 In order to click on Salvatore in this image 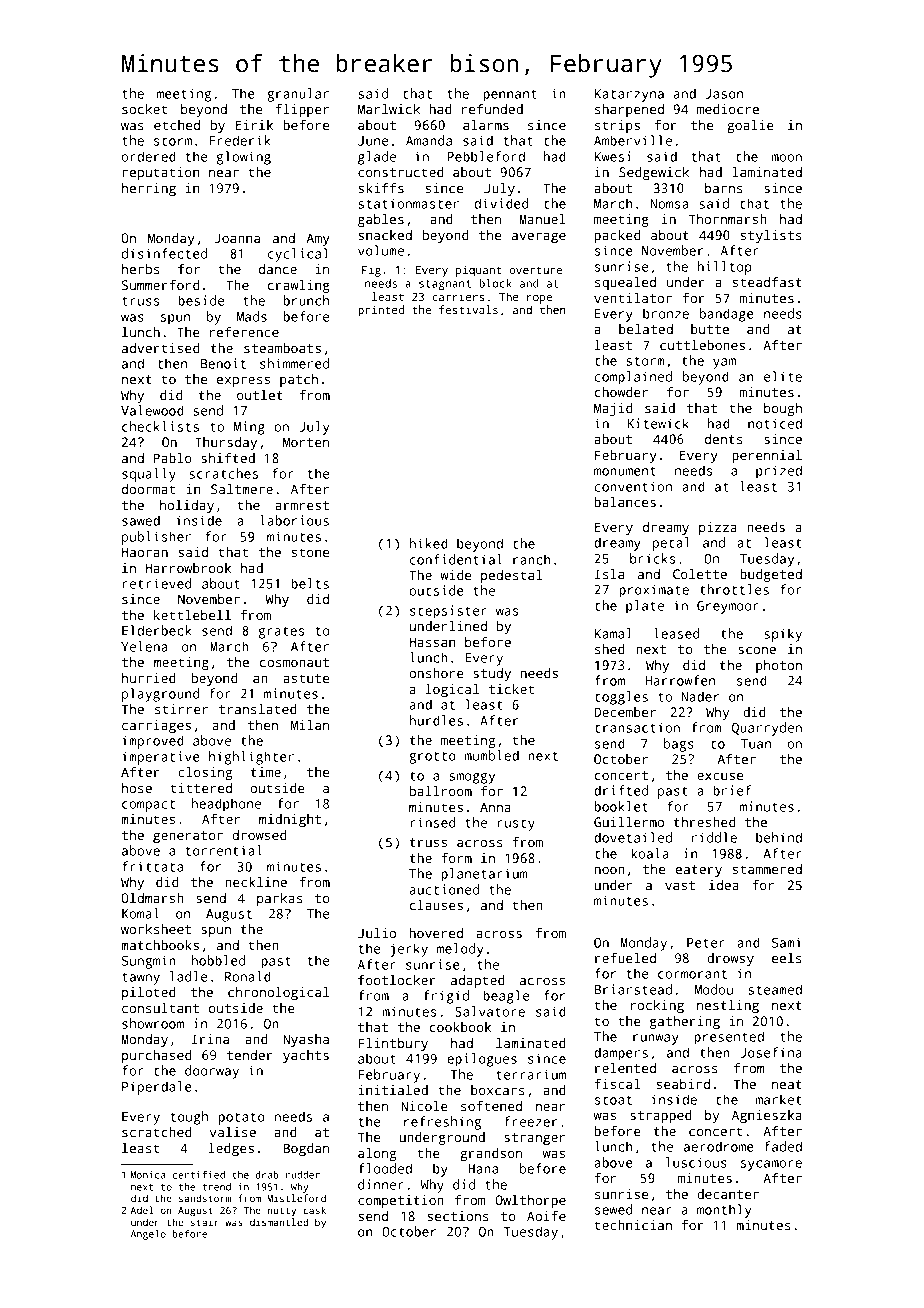, I will do `click(490, 1011)`.
